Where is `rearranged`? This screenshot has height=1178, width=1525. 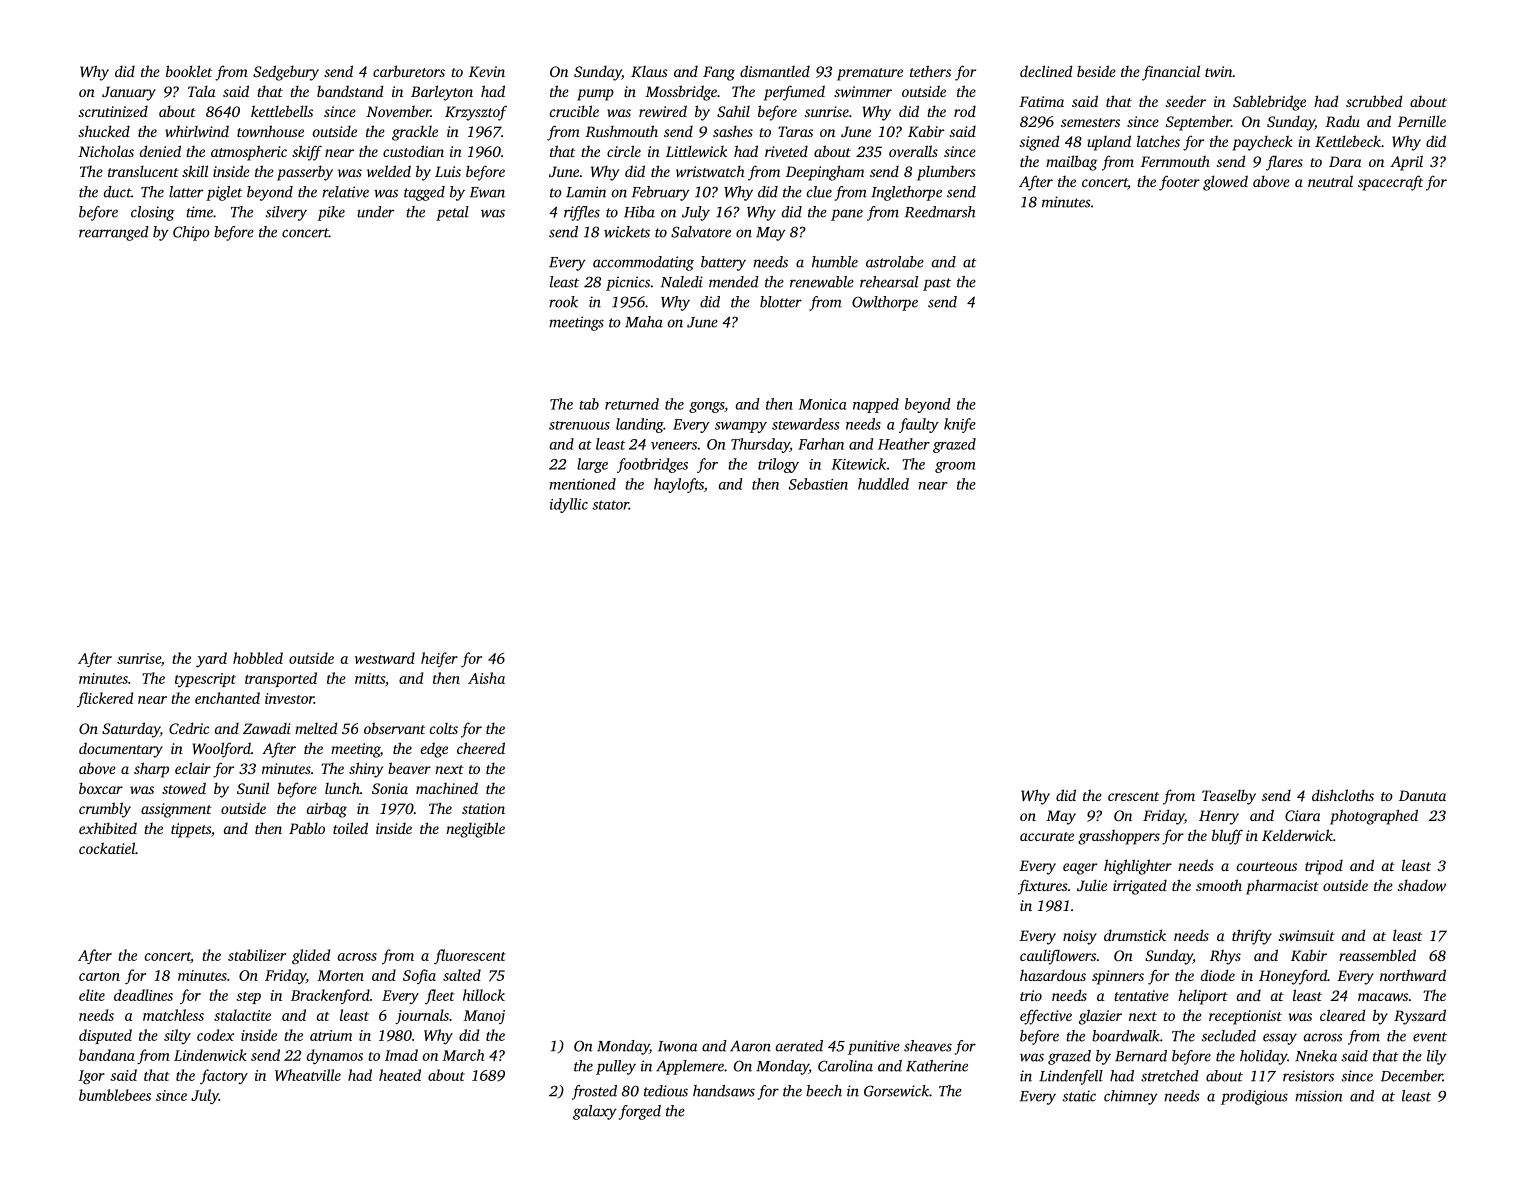 rearranged is located at coordinates (114, 233).
